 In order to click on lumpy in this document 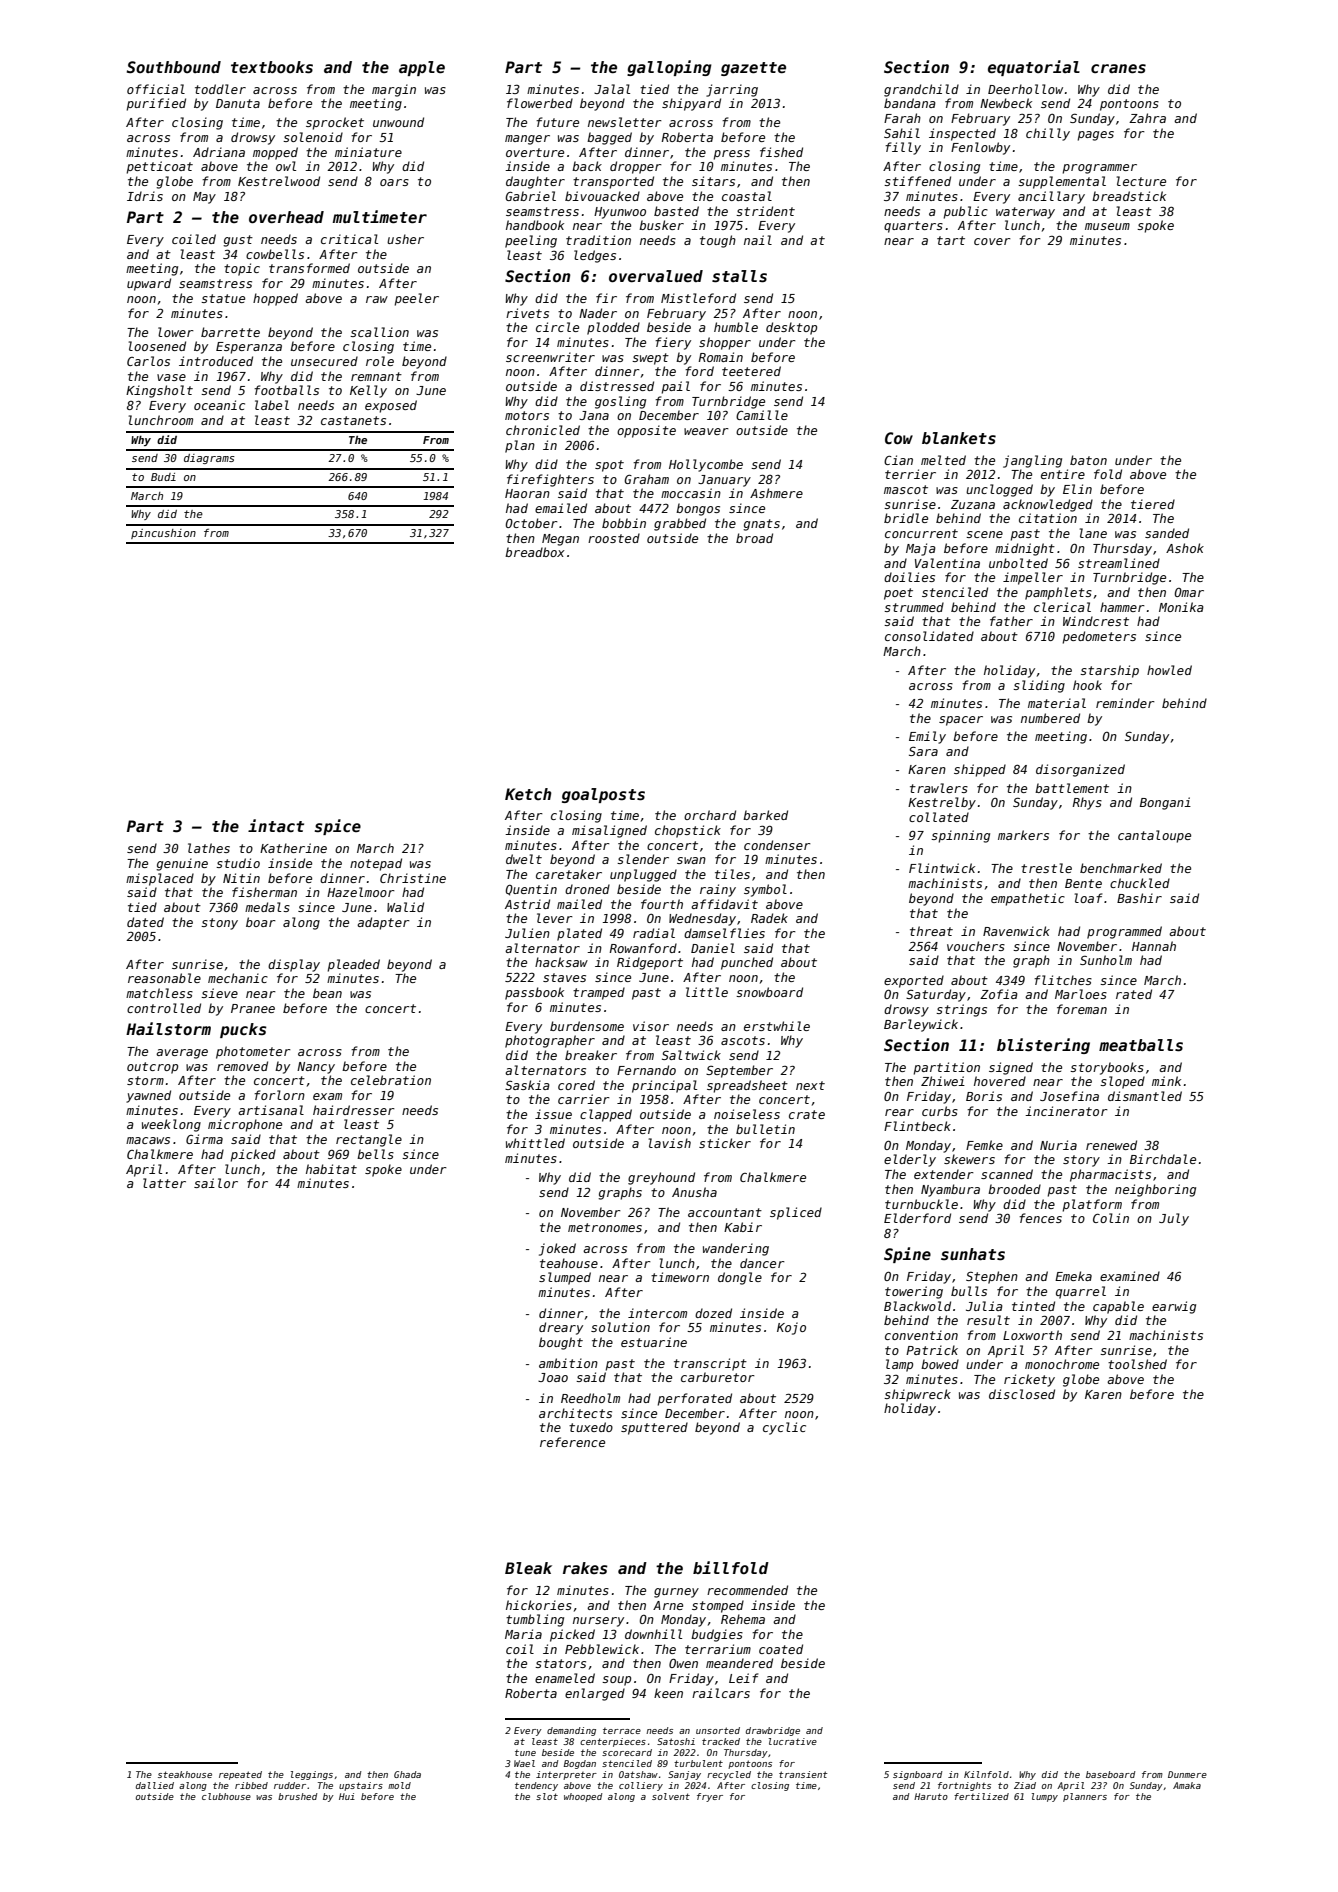, I will do `click(1045, 1797)`.
